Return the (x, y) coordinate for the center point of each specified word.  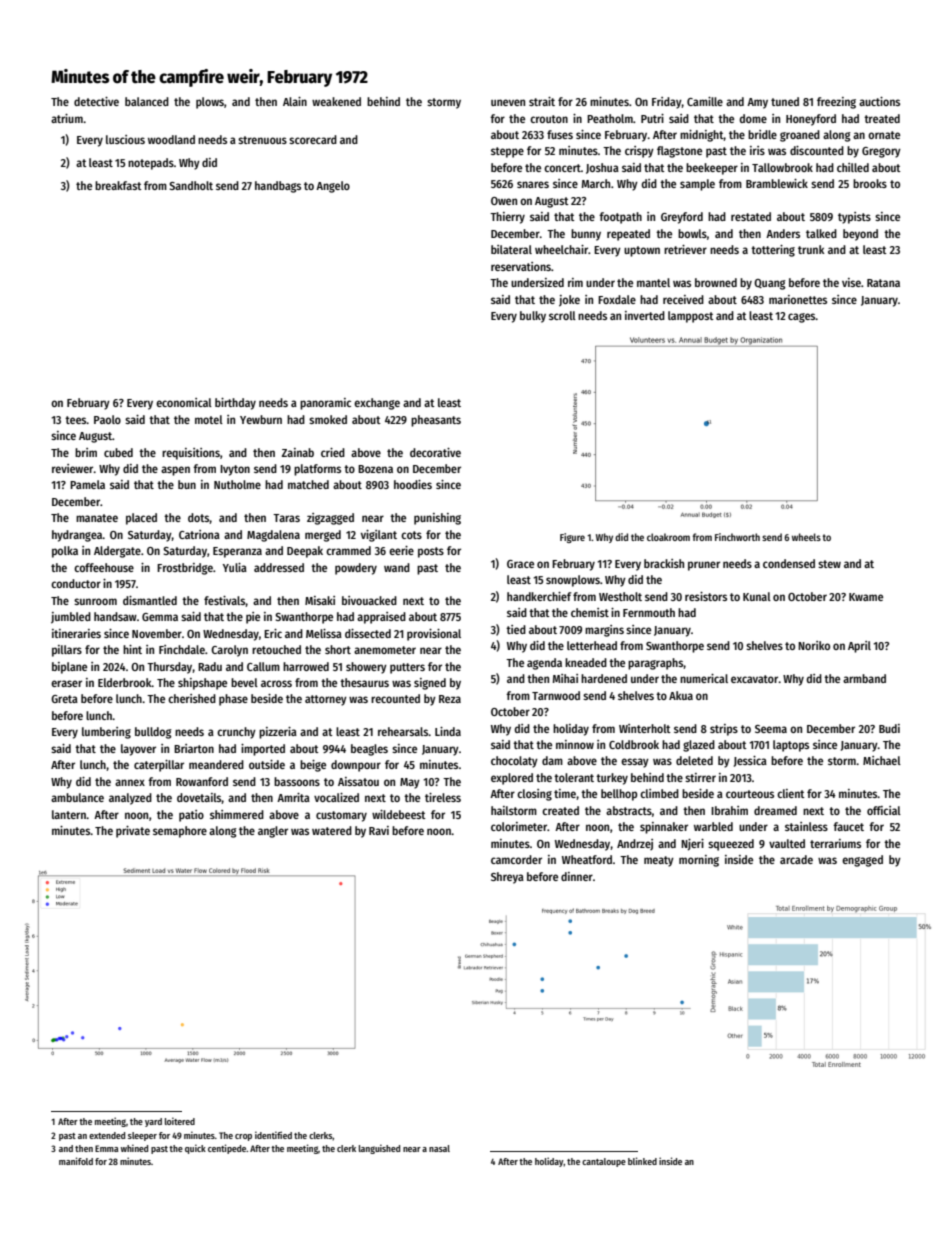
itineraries (76, 633)
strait (542, 101)
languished (379, 1149)
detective (96, 101)
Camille (705, 101)
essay (635, 763)
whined (134, 1148)
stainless (806, 826)
